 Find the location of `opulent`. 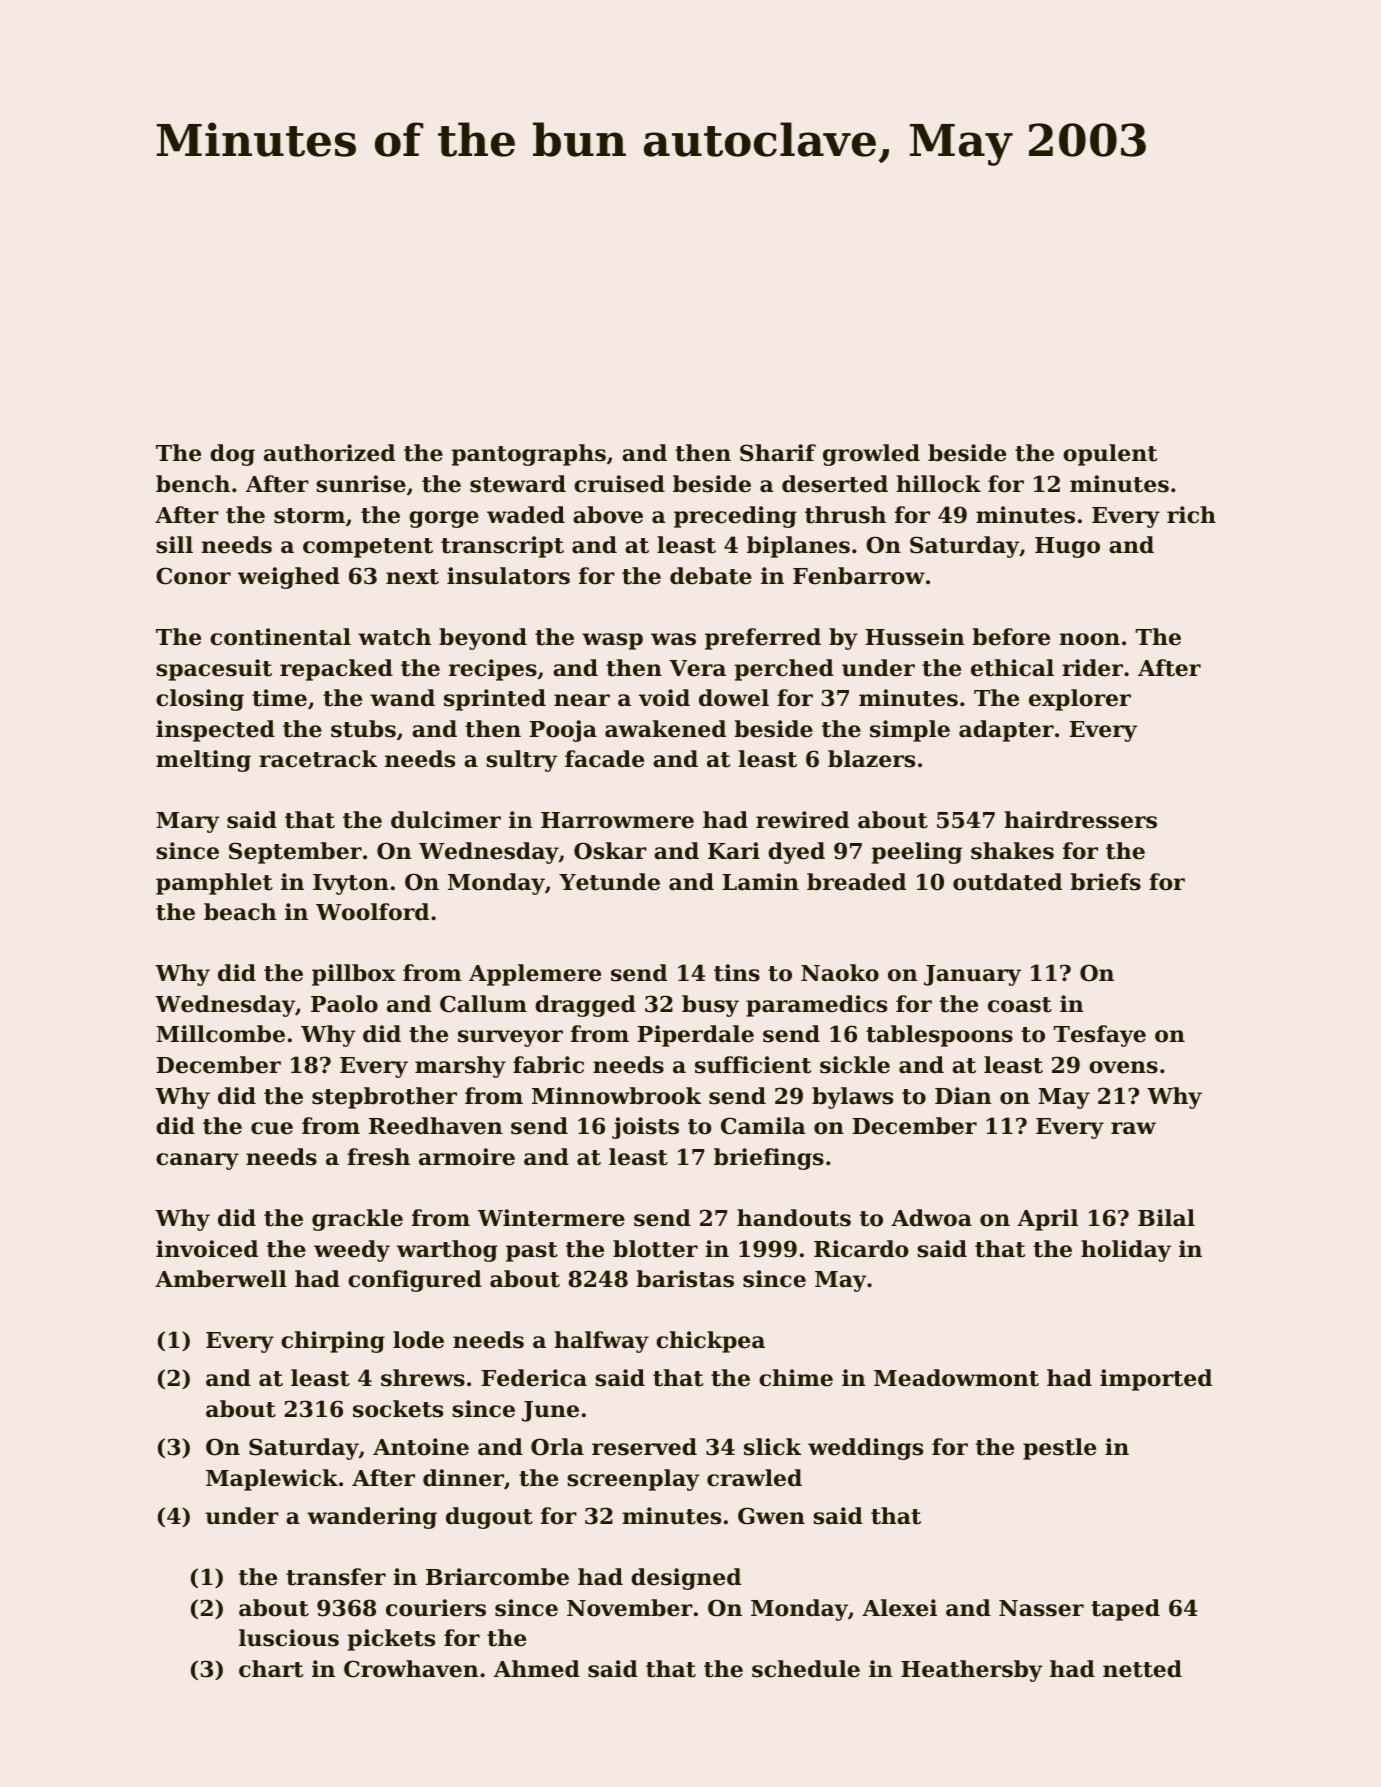

opulent is located at coordinates (1110, 455).
